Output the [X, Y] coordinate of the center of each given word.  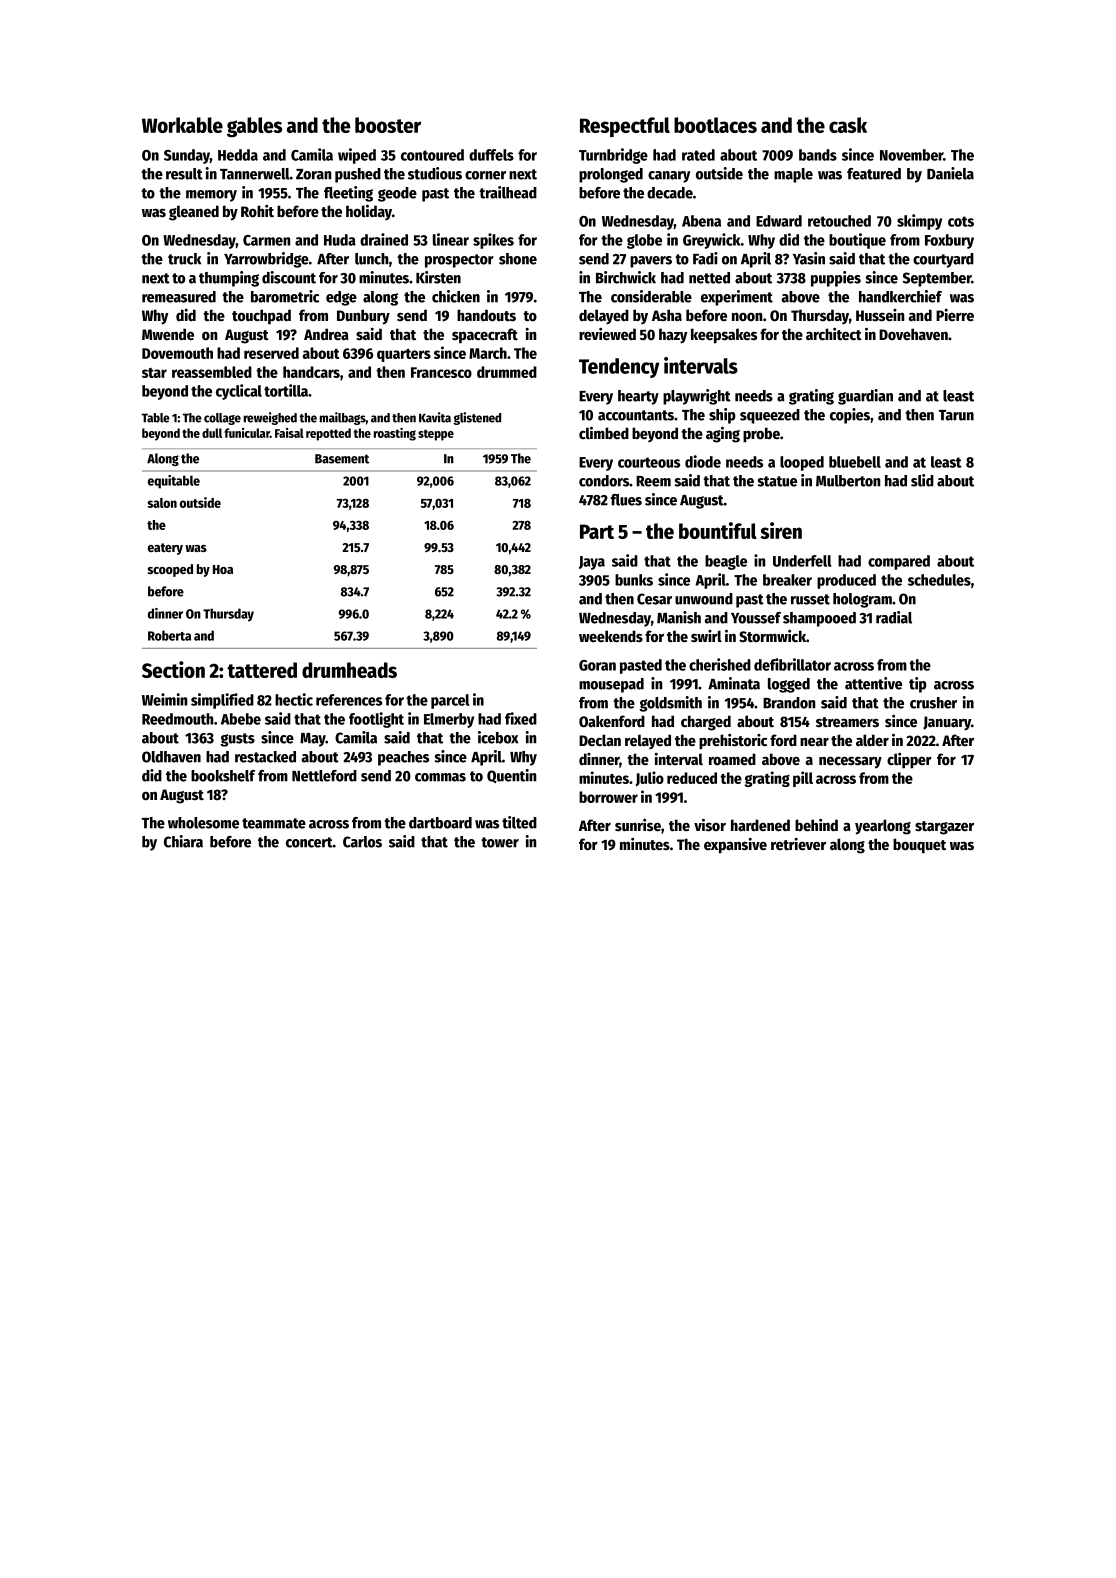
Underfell [802, 561]
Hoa [223, 569]
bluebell [855, 462]
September [937, 279]
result [184, 174]
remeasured [179, 297]
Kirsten [438, 277]
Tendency [619, 368]
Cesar [654, 599]
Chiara [183, 841]
